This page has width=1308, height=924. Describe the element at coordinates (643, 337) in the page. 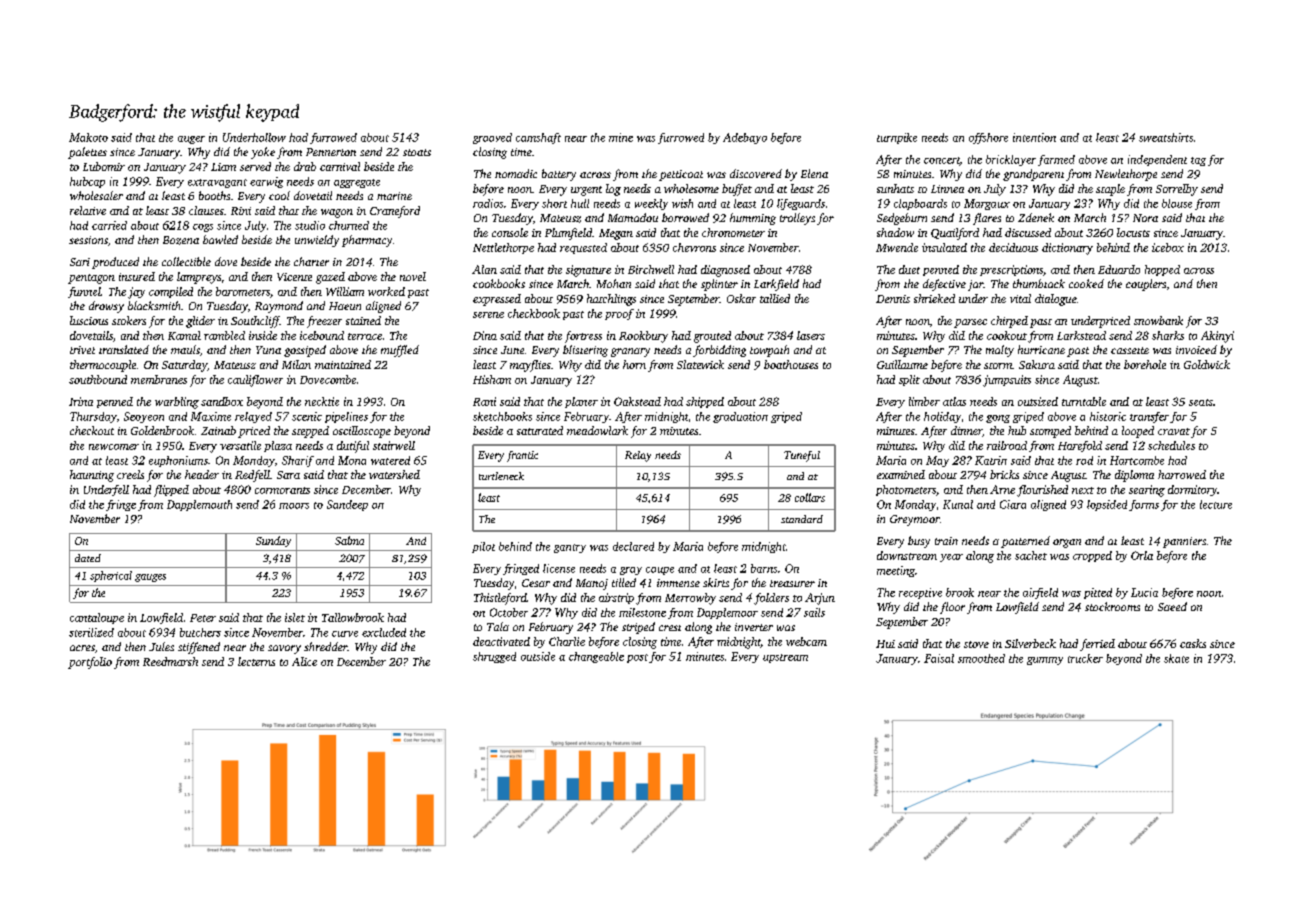

I see `Rookbury` at that location.
